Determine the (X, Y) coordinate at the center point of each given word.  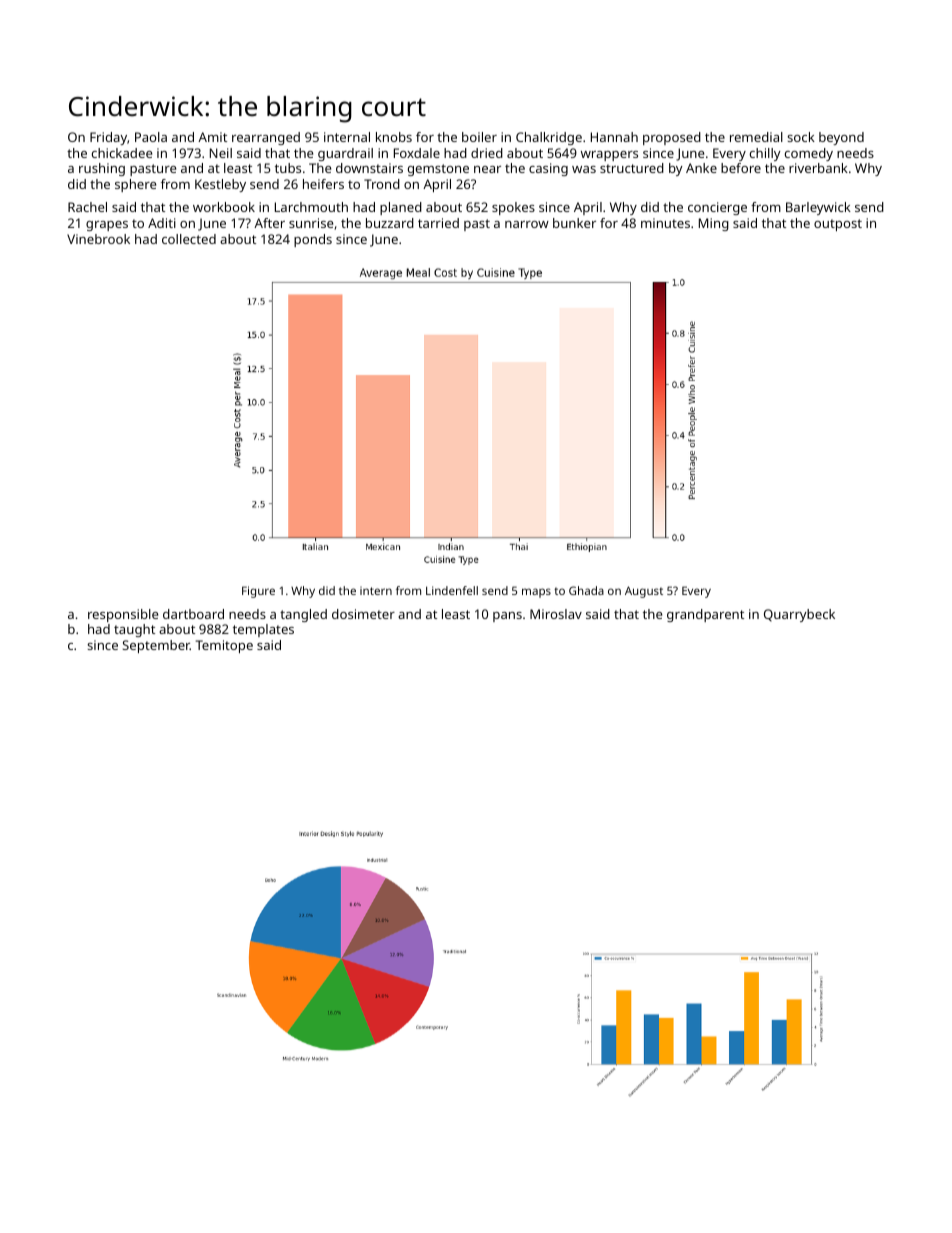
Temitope (224, 646)
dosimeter (363, 614)
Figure (258, 592)
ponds (313, 240)
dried (487, 153)
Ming (714, 224)
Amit (212, 137)
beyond (841, 138)
